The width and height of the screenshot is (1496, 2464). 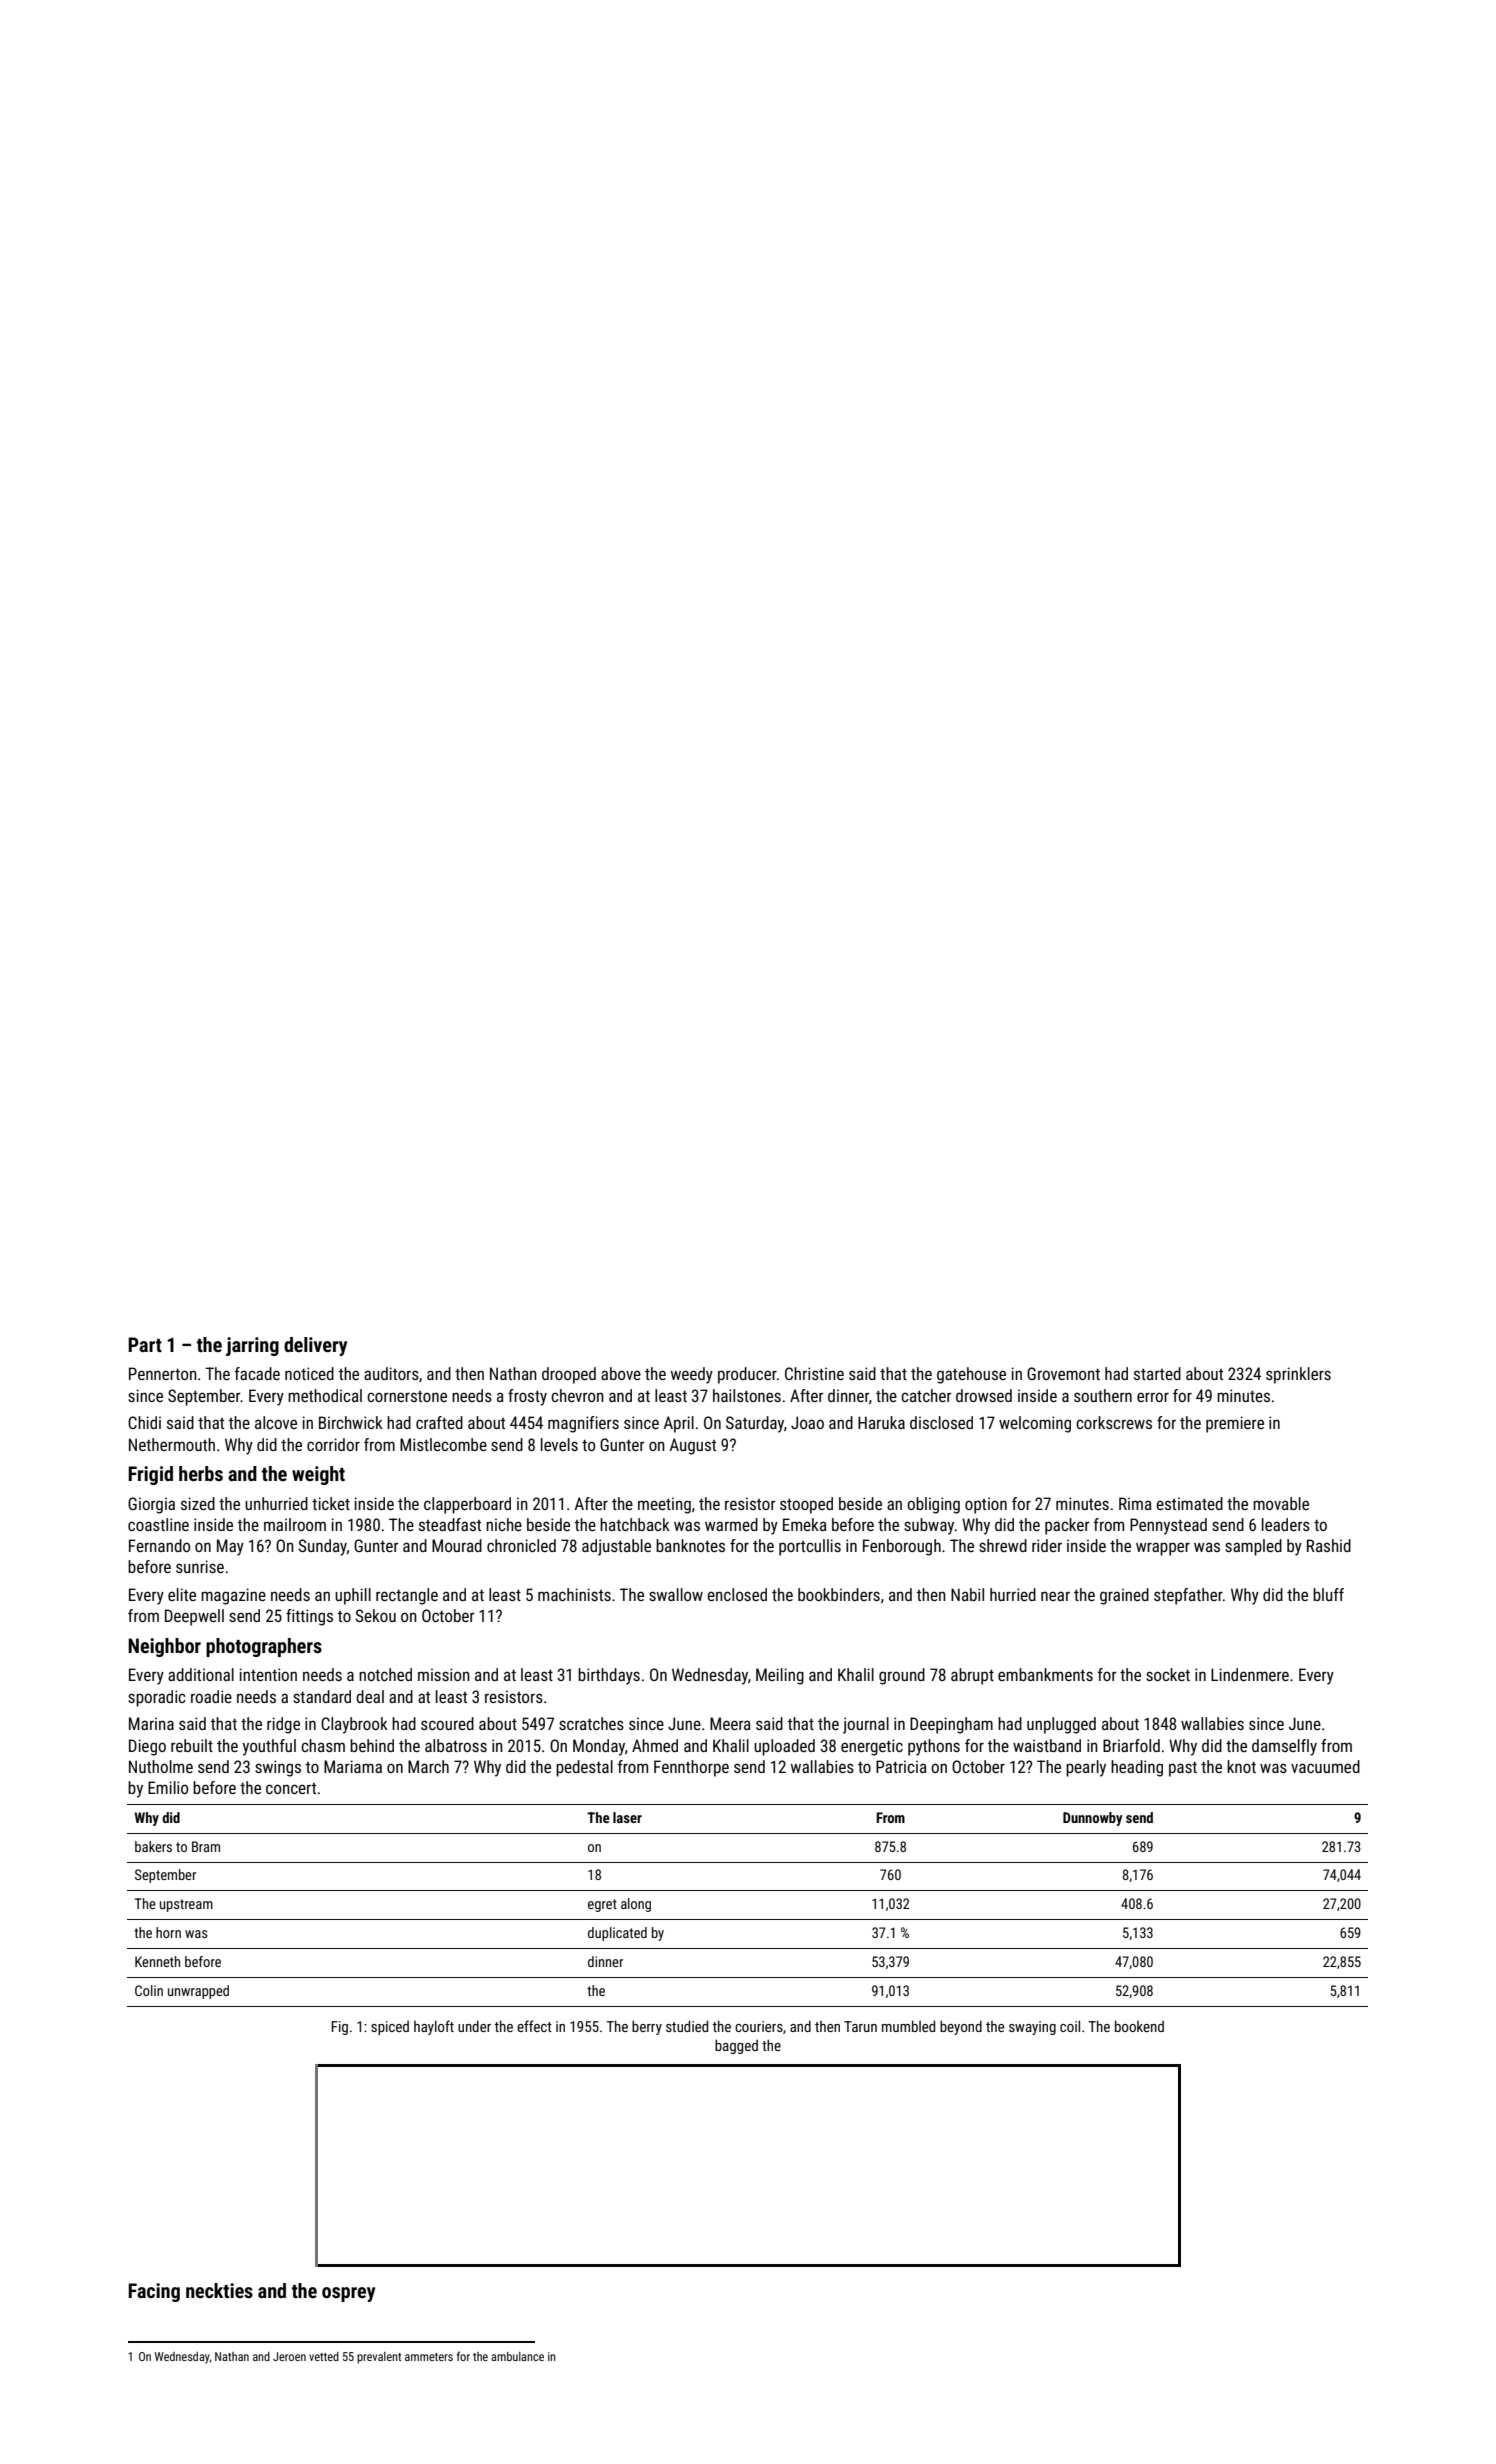 What do you see at coordinates (157, 1698) in the screenshot?
I see `sporadic` at bounding box center [157, 1698].
